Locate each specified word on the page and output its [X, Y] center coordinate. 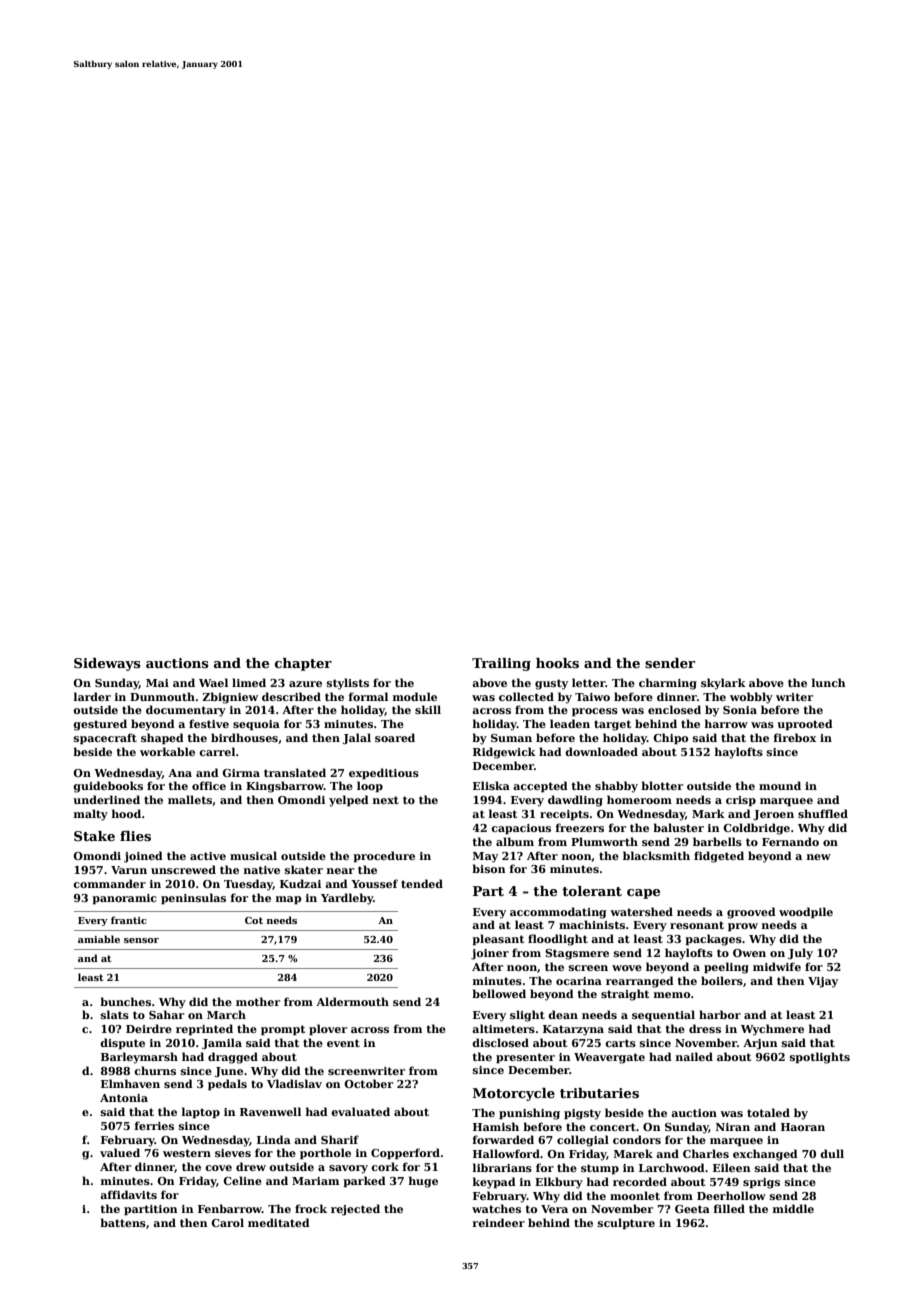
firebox [795, 737]
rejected [355, 1210]
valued [120, 1152]
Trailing [501, 664]
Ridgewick [504, 753]
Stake [94, 836]
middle [793, 1208]
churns [155, 1070]
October [368, 1083]
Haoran [803, 1127]
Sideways [107, 664]
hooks [557, 663]
